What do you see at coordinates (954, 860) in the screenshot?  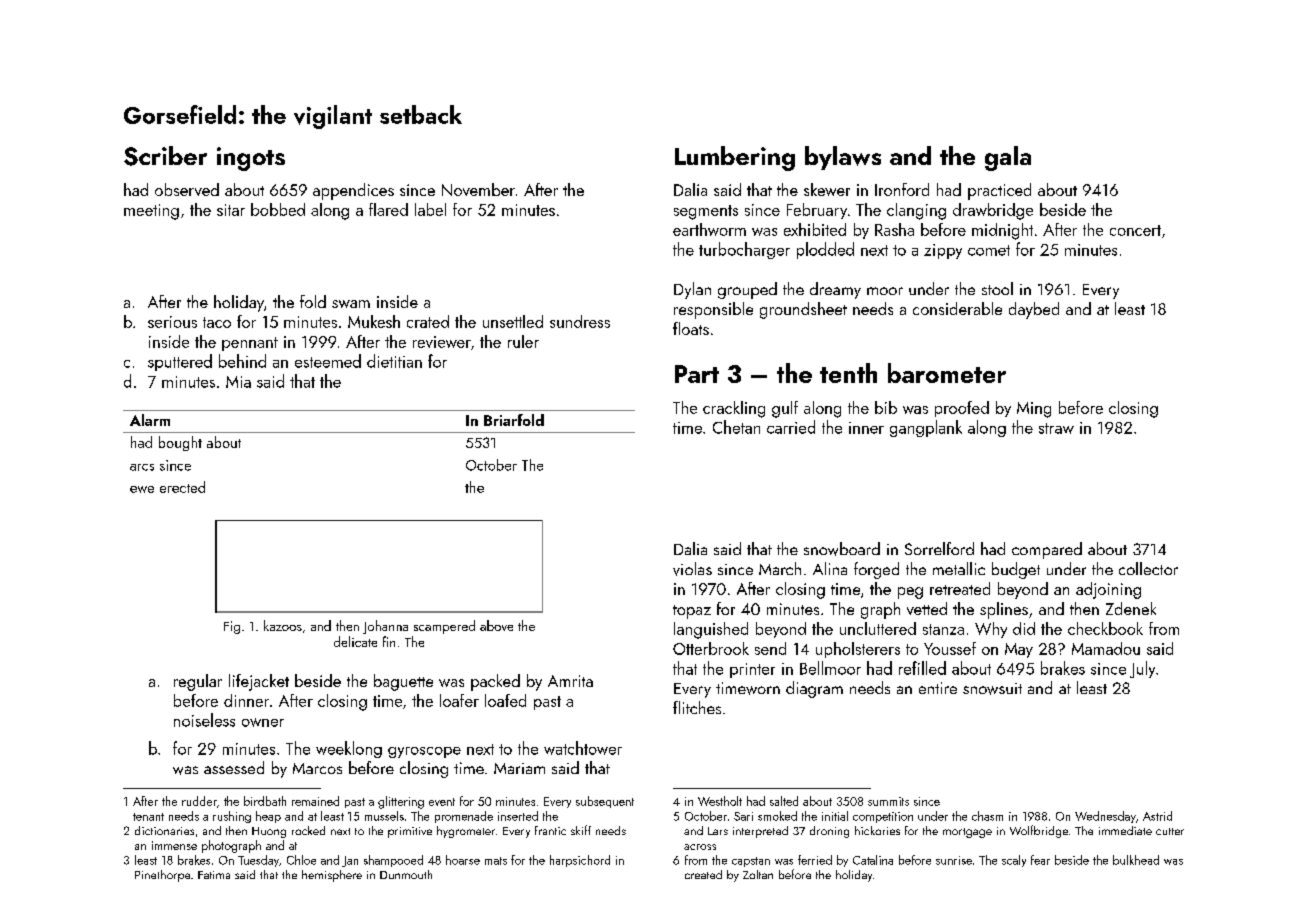 I see `sunrise` at bounding box center [954, 860].
